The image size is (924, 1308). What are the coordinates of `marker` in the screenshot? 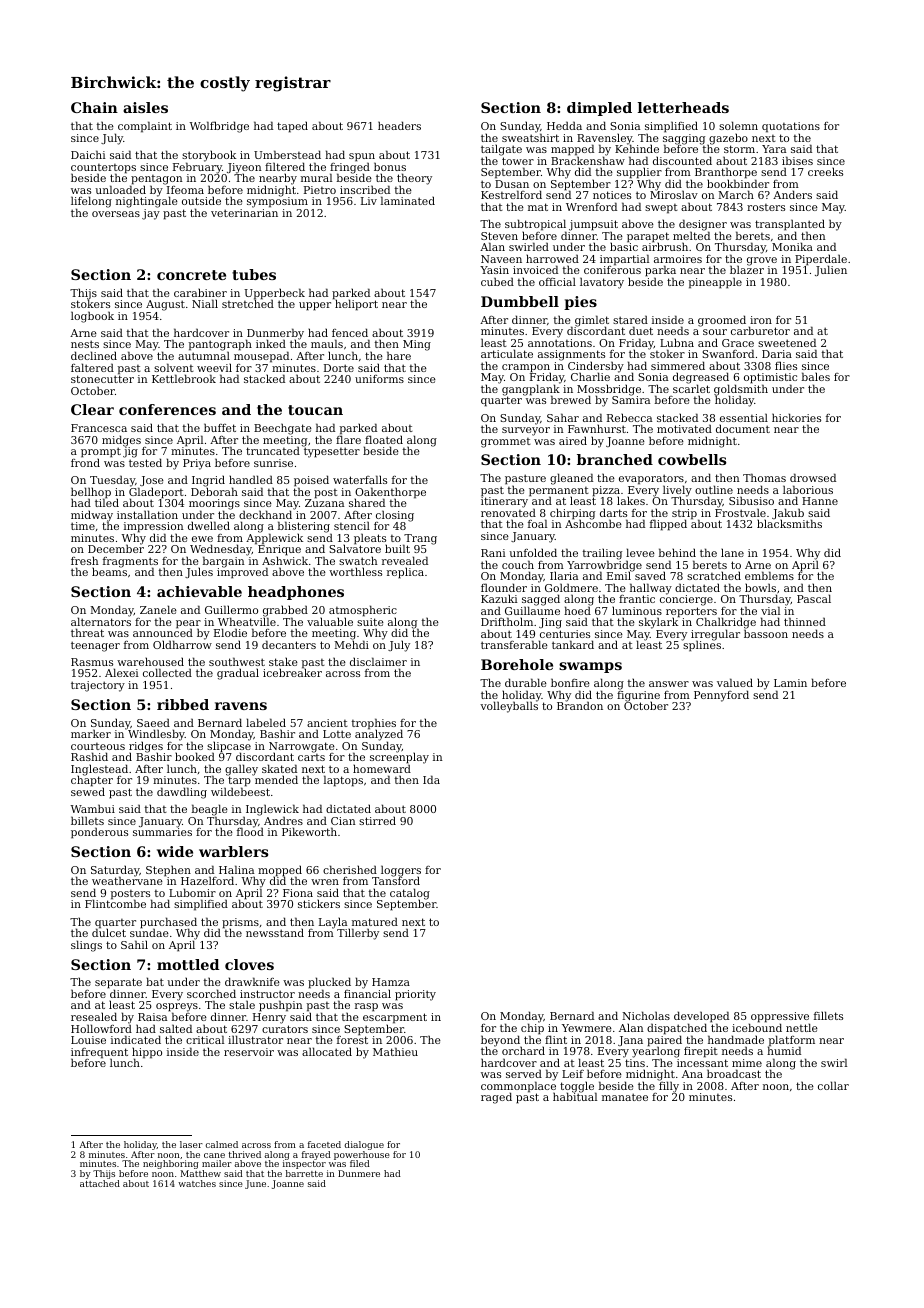 It's located at (91, 733).
